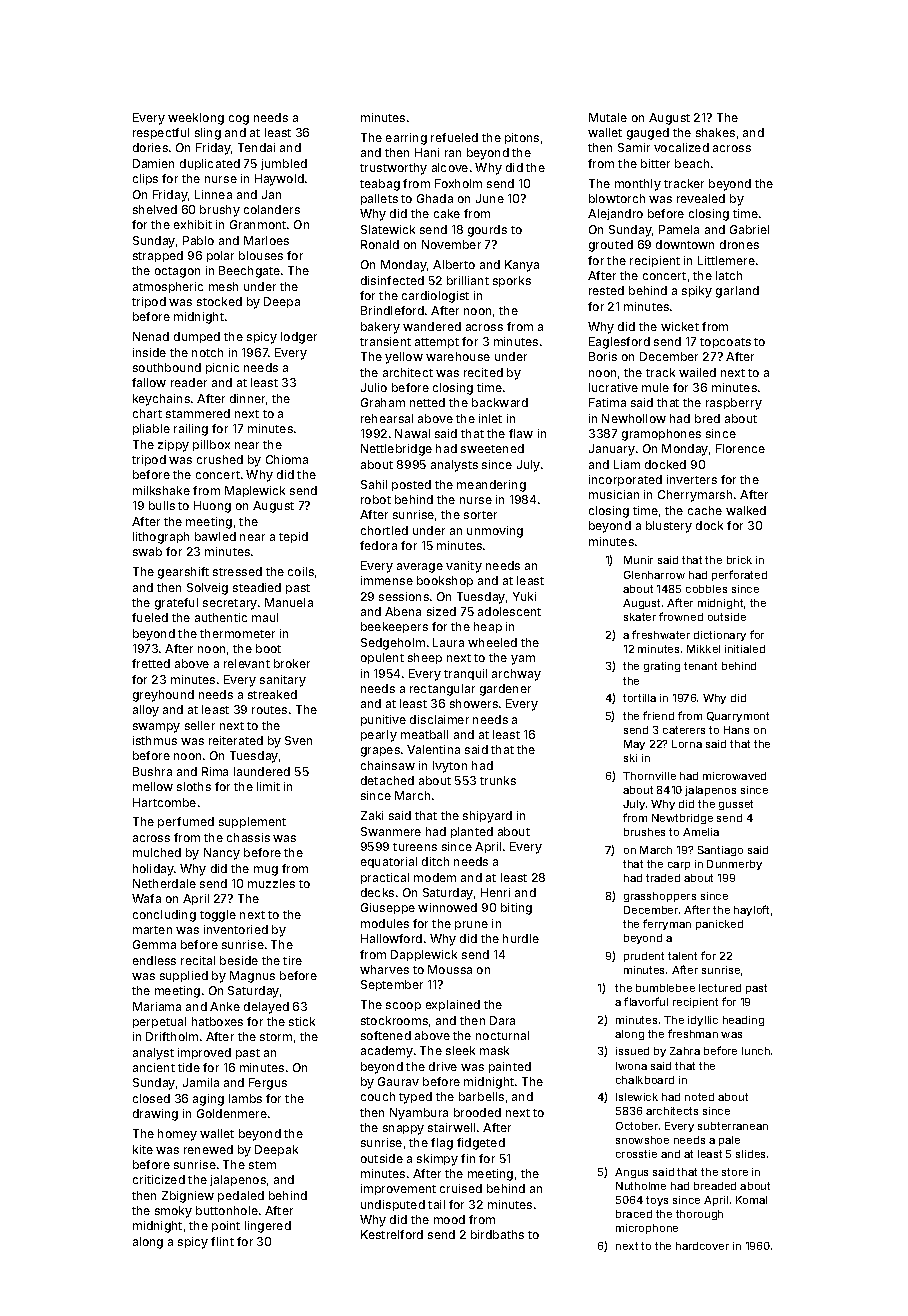 Image resolution: width=908 pixels, height=1316 pixels. Describe the element at coordinates (146, 898) in the screenshot. I see `Wafa` at that location.
